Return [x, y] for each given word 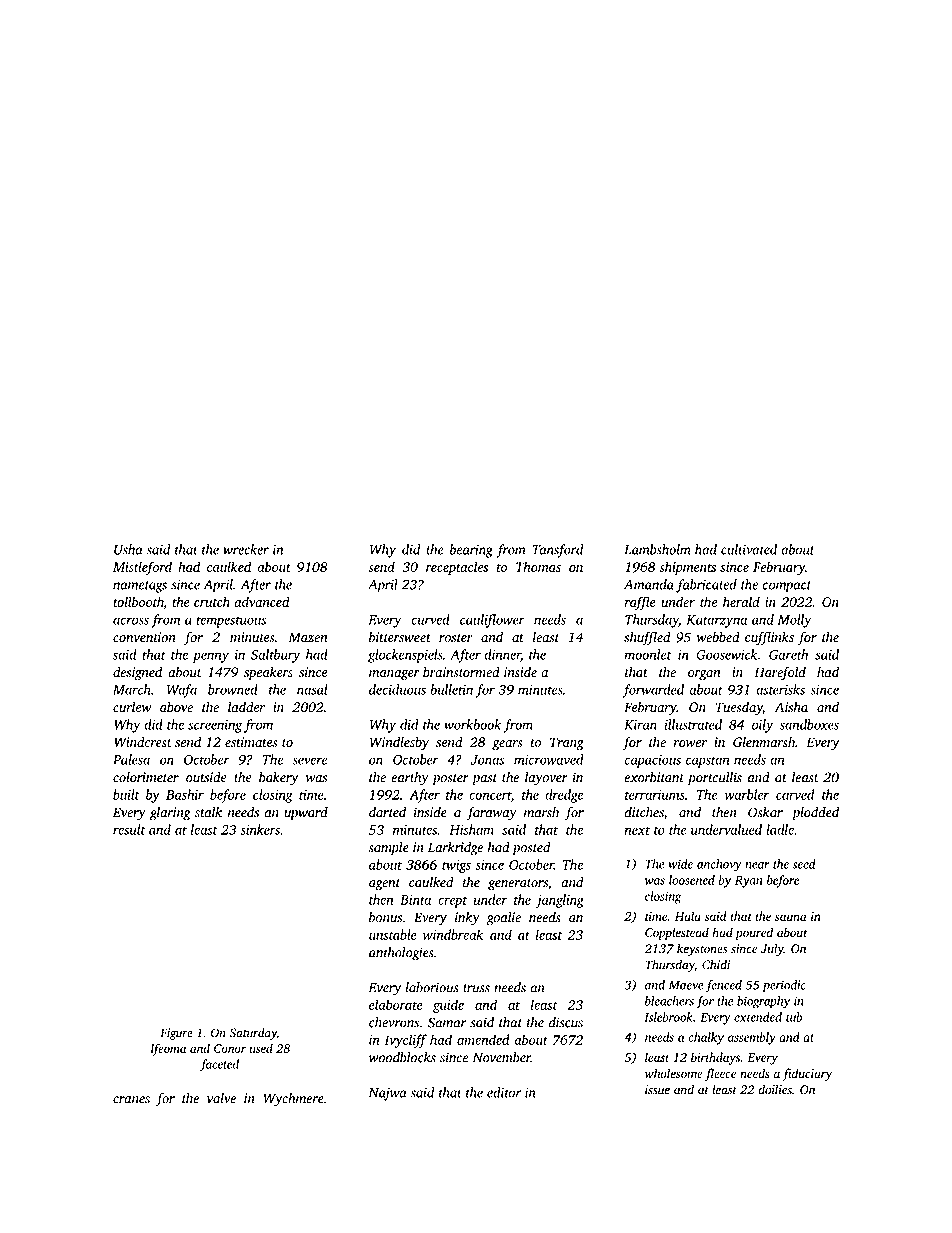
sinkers [260, 829]
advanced [262, 601]
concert [490, 795]
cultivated [749, 549]
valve [221, 1098]
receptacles [457, 568]
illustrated [693, 724]
